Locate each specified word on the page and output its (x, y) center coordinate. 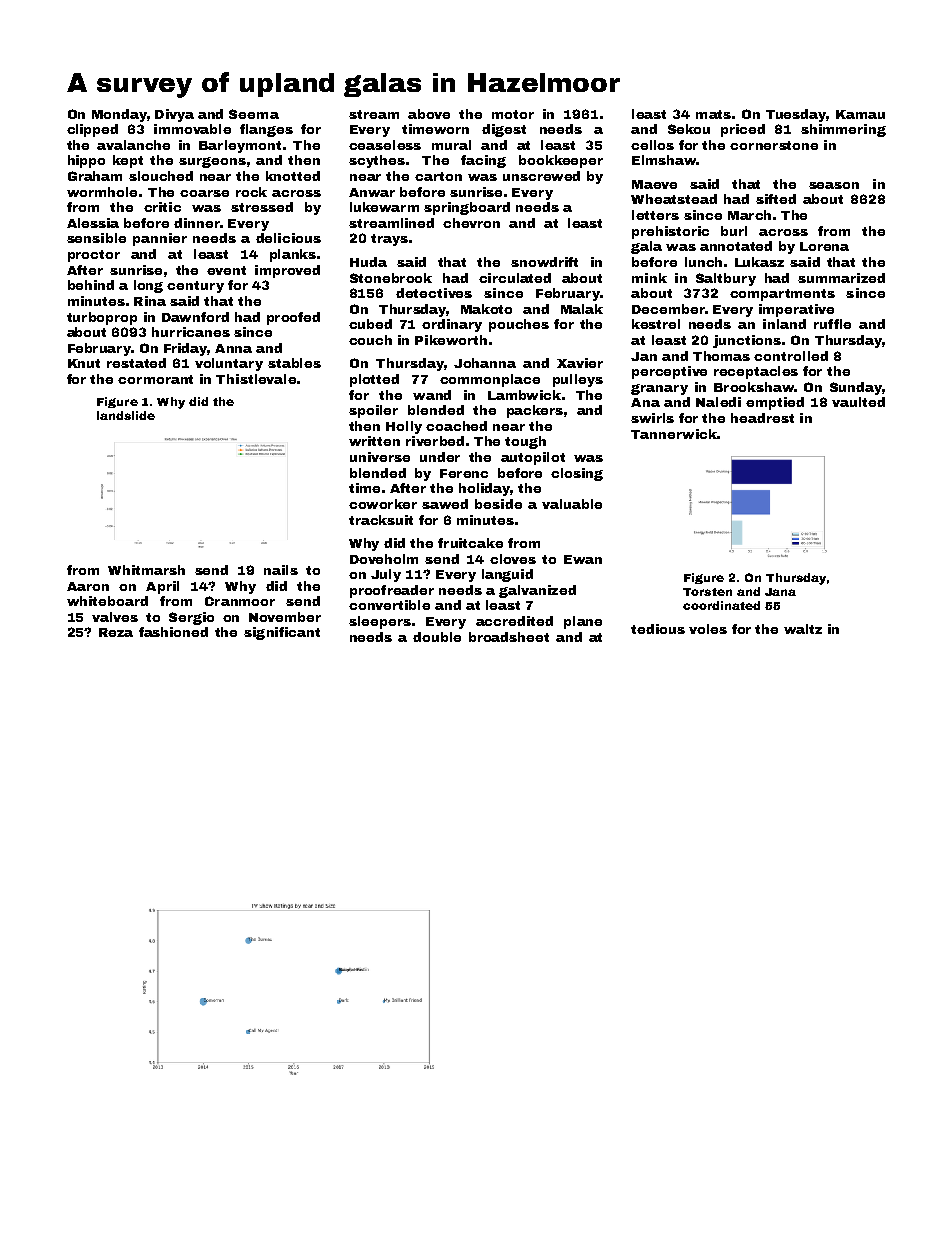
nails (281, 570)
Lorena (824, 246)
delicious (288, 238)
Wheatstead (674, 199)
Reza (116, 632)
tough (525, 442)
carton (438, 176)
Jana (780, 592)
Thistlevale (256, 379)
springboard (467, 208)
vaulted (858, 402)
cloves (513, 559)
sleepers (380, 622)
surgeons (212, 162)
